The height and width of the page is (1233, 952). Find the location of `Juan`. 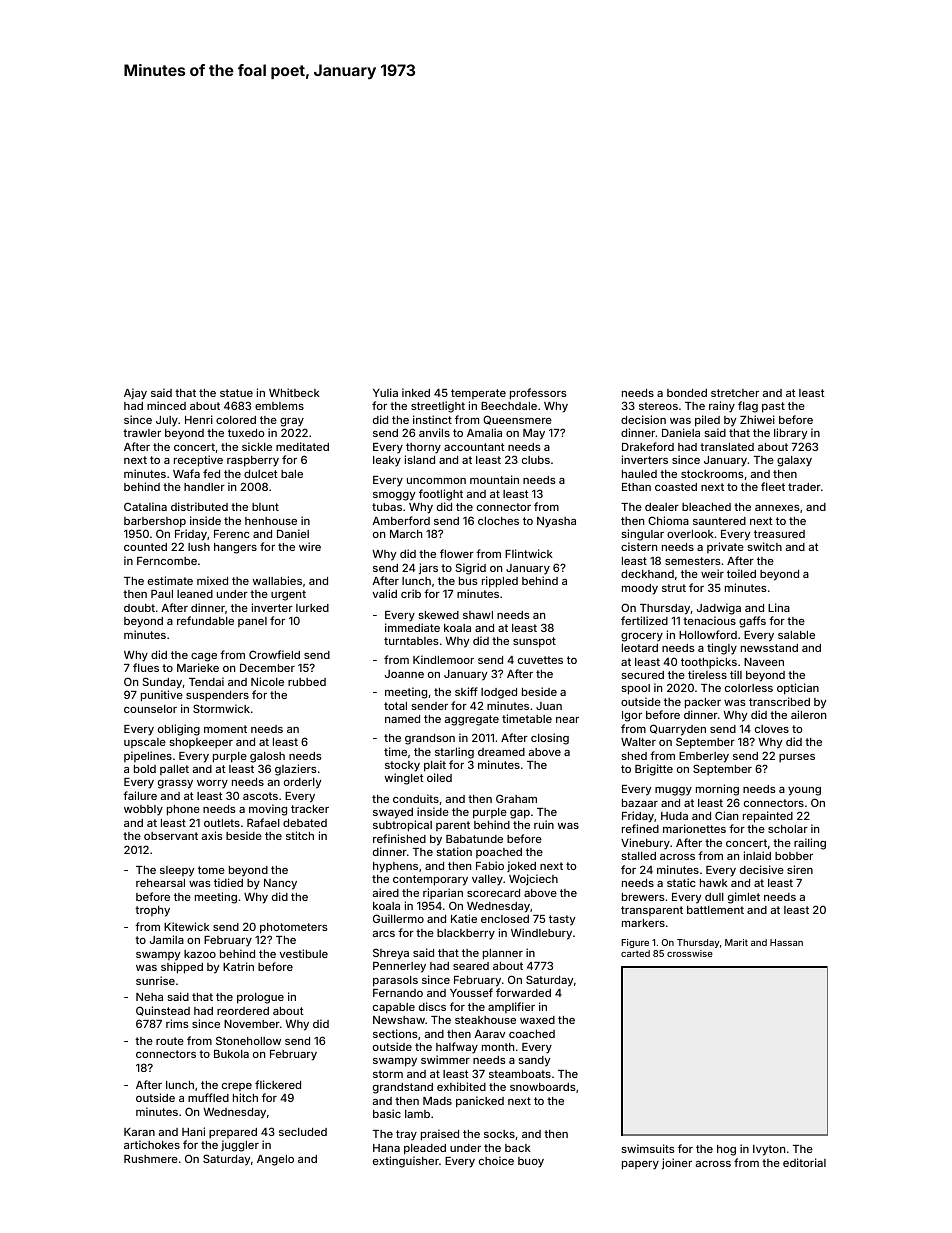

Juan is located at coordinates (549, 706).
